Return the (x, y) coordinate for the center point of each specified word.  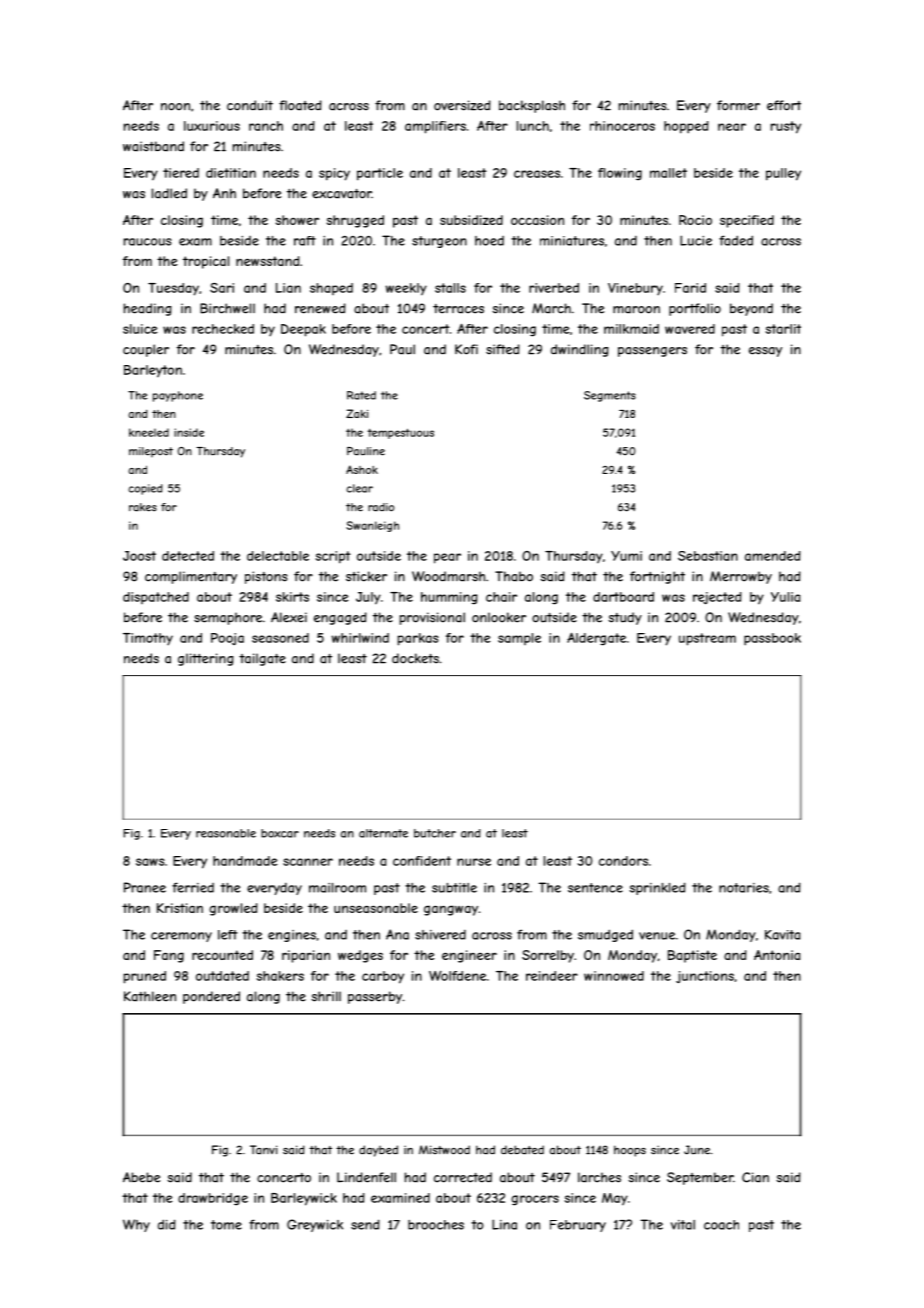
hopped (686, 127)
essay (765, 352)
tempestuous (400, 433)
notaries (744, 888)
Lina (504, 1224)
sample (519, 639)
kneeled (149, 432)
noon (175, 107)
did (167, 1224)
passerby (375, 997)
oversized (462, 105)
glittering (206, 659)
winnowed (614, 976)
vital (683, 1225)
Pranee (145, 887)
